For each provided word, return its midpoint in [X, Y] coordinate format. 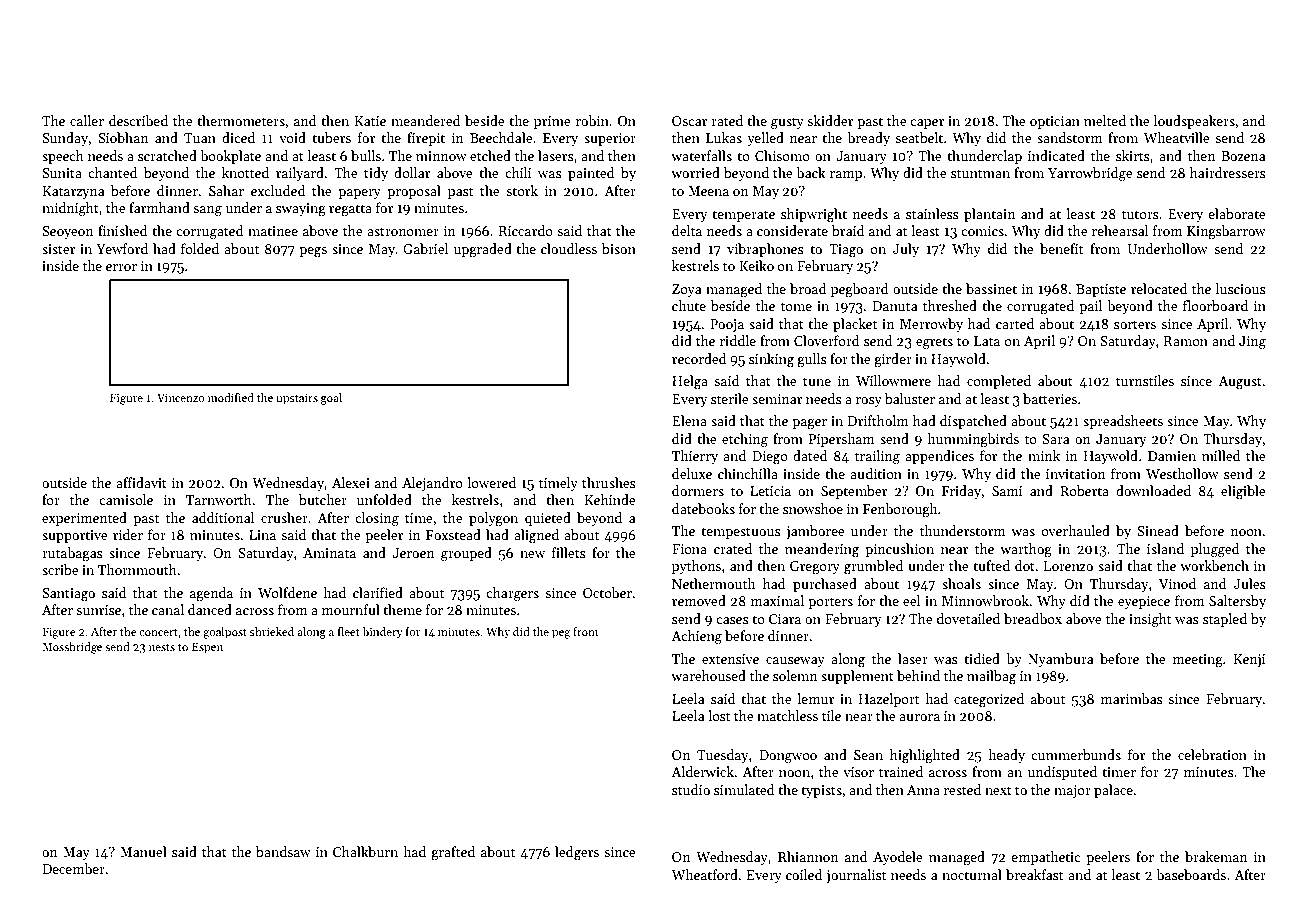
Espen [207, 648]
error [121, 267]
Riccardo [526, 230]
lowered [491, 482]
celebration [1212, 754]
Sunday [65, 139]
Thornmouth [137, 569]
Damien [1172, 456]
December [74, 868]
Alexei [351, 482]
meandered [426, 120]
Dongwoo [788, 757]
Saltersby [1237, 602]
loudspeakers [1194, 122]
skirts [1133, 155]
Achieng [696, 637]
